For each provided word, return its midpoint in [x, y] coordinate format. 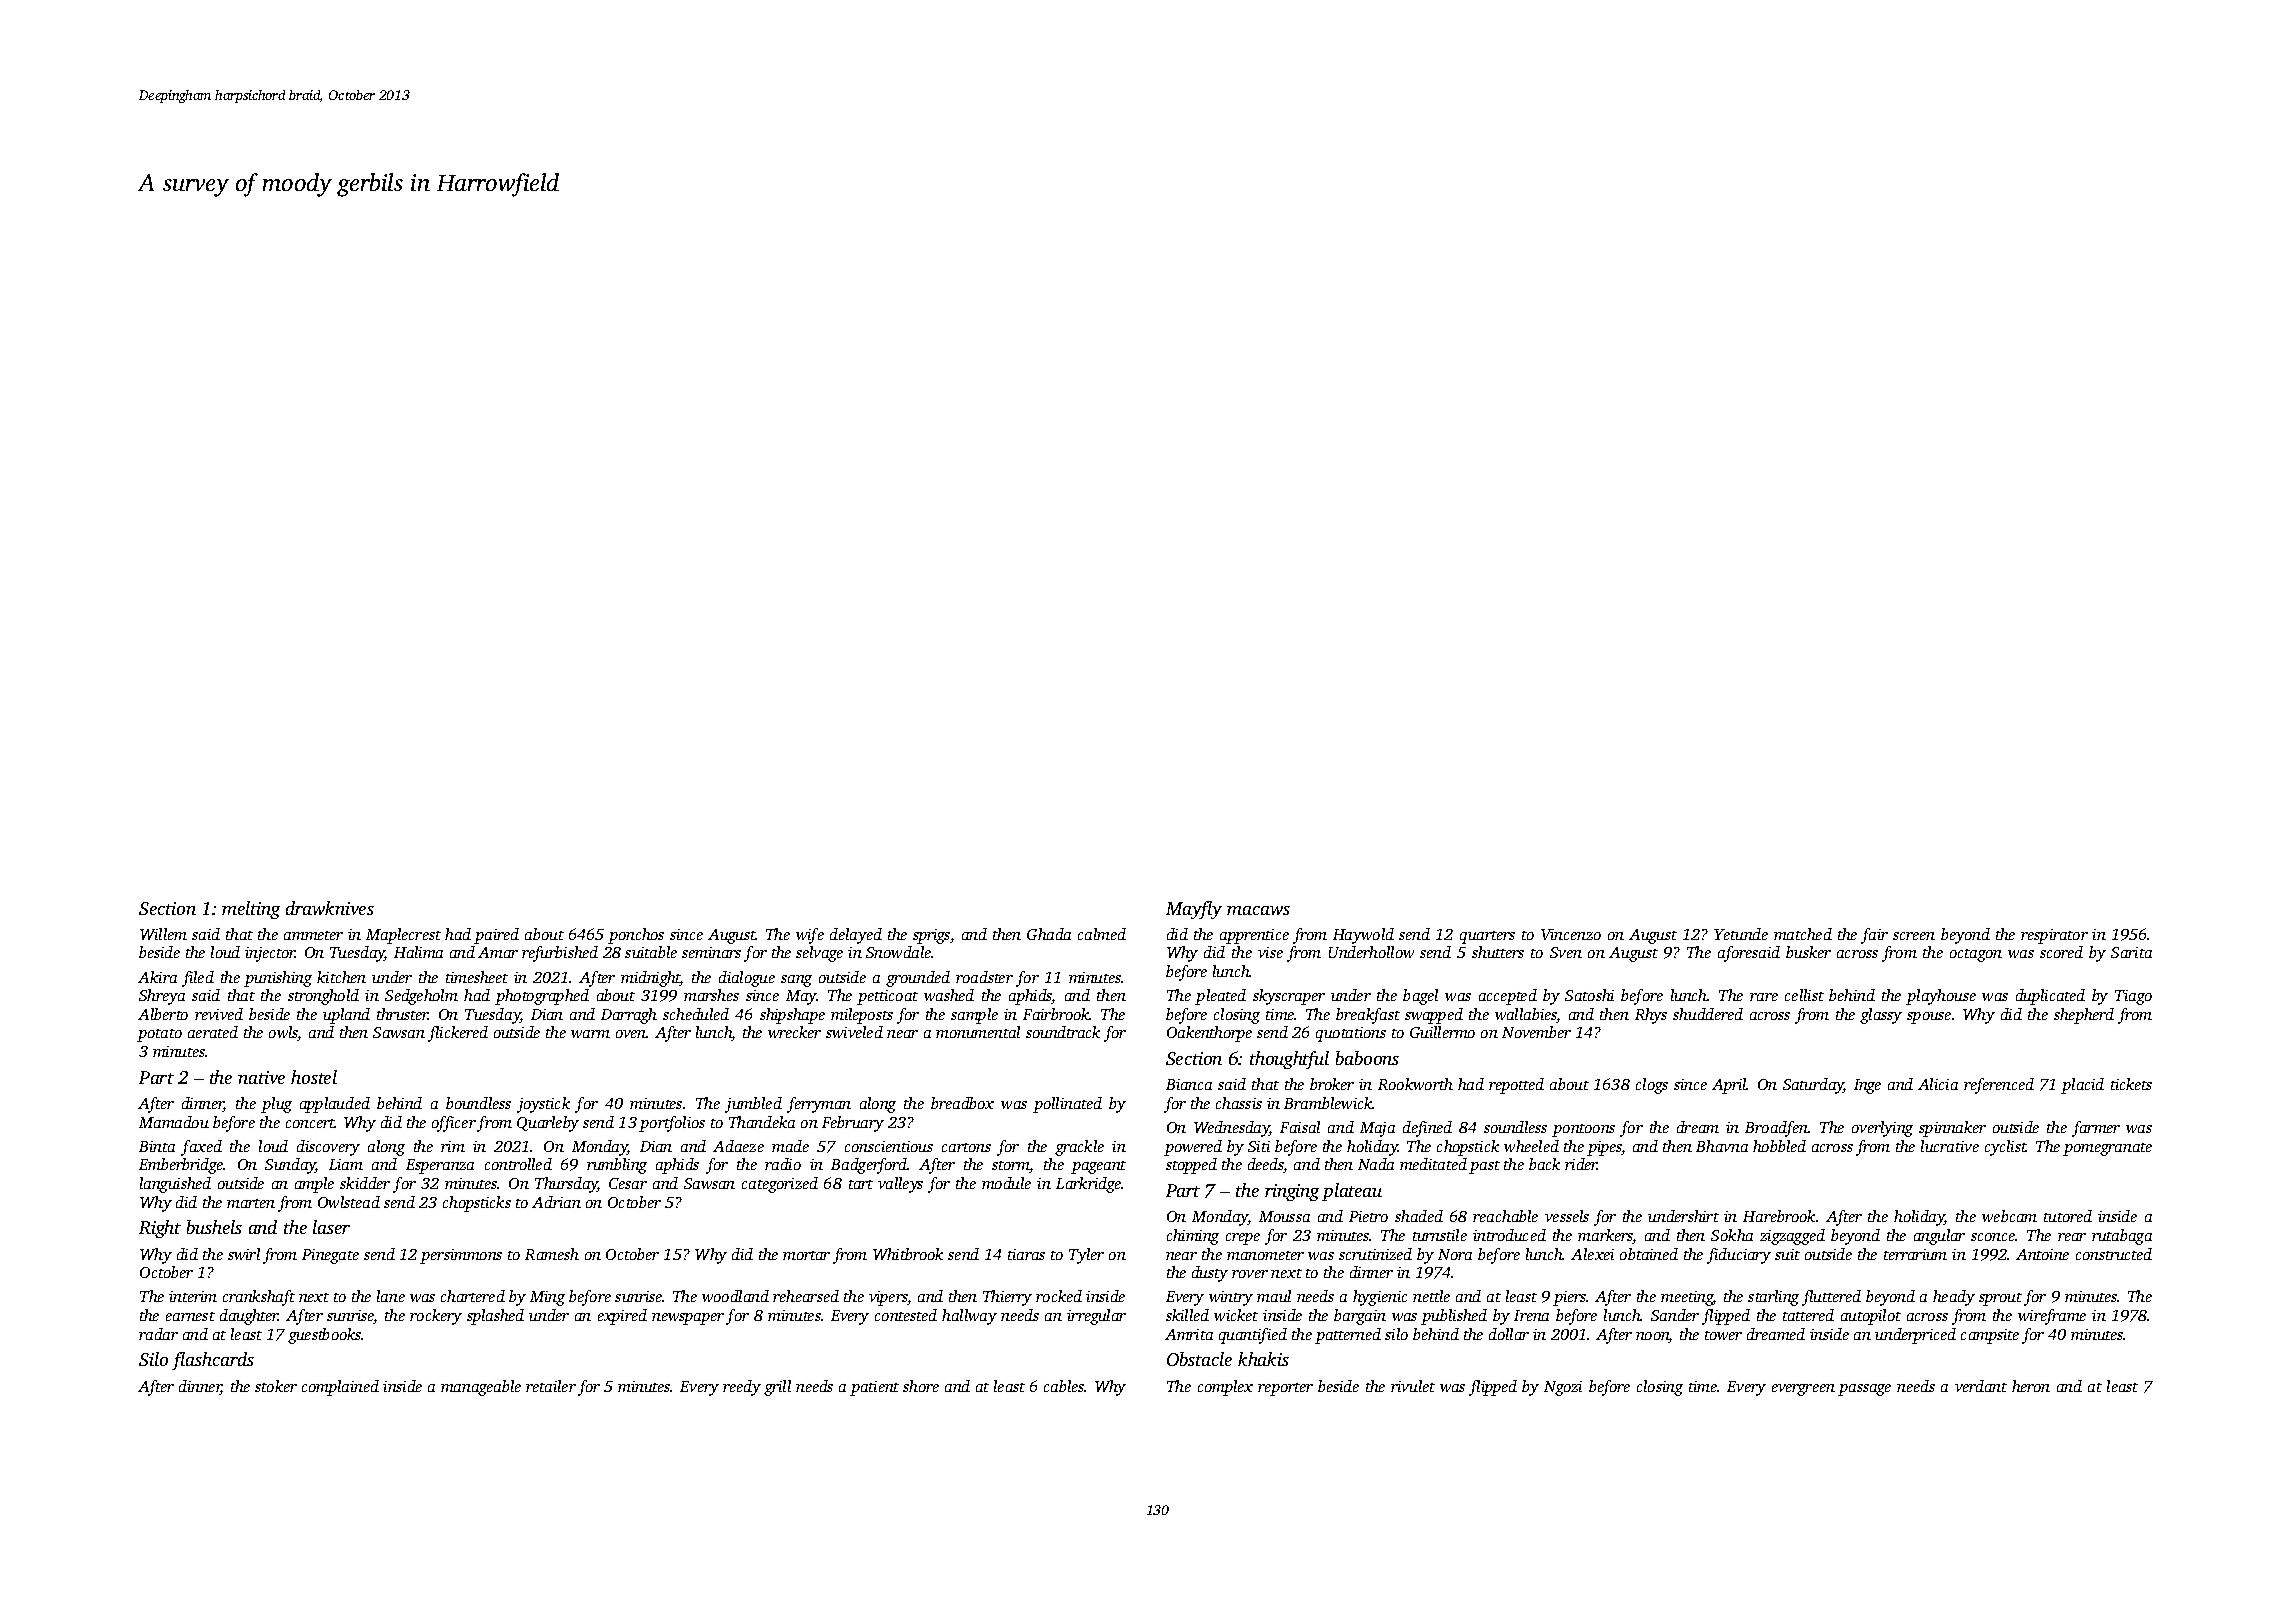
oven [631, 1034]
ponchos [636, 936]
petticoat [887, 997]
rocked [1059, 1296]
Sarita [2131, 952]
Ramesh [552, 1254]
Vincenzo [1571, 934]
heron [2031, 1386]
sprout [2000, 1299]
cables [1064, 1386]
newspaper [688, 1319]
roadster [984, 977]
